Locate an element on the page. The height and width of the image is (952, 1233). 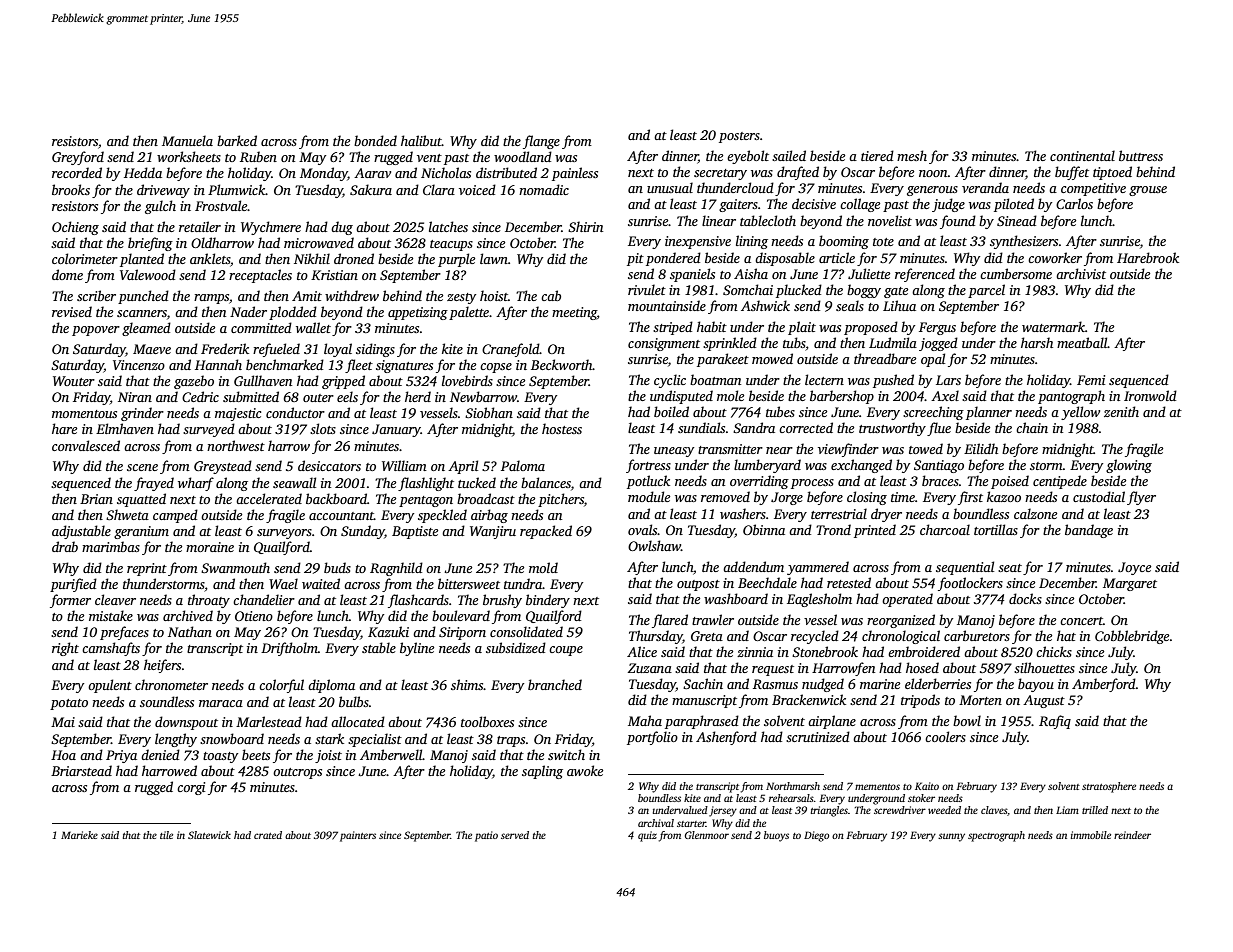
seawall is located at coordinates (294, 482).
